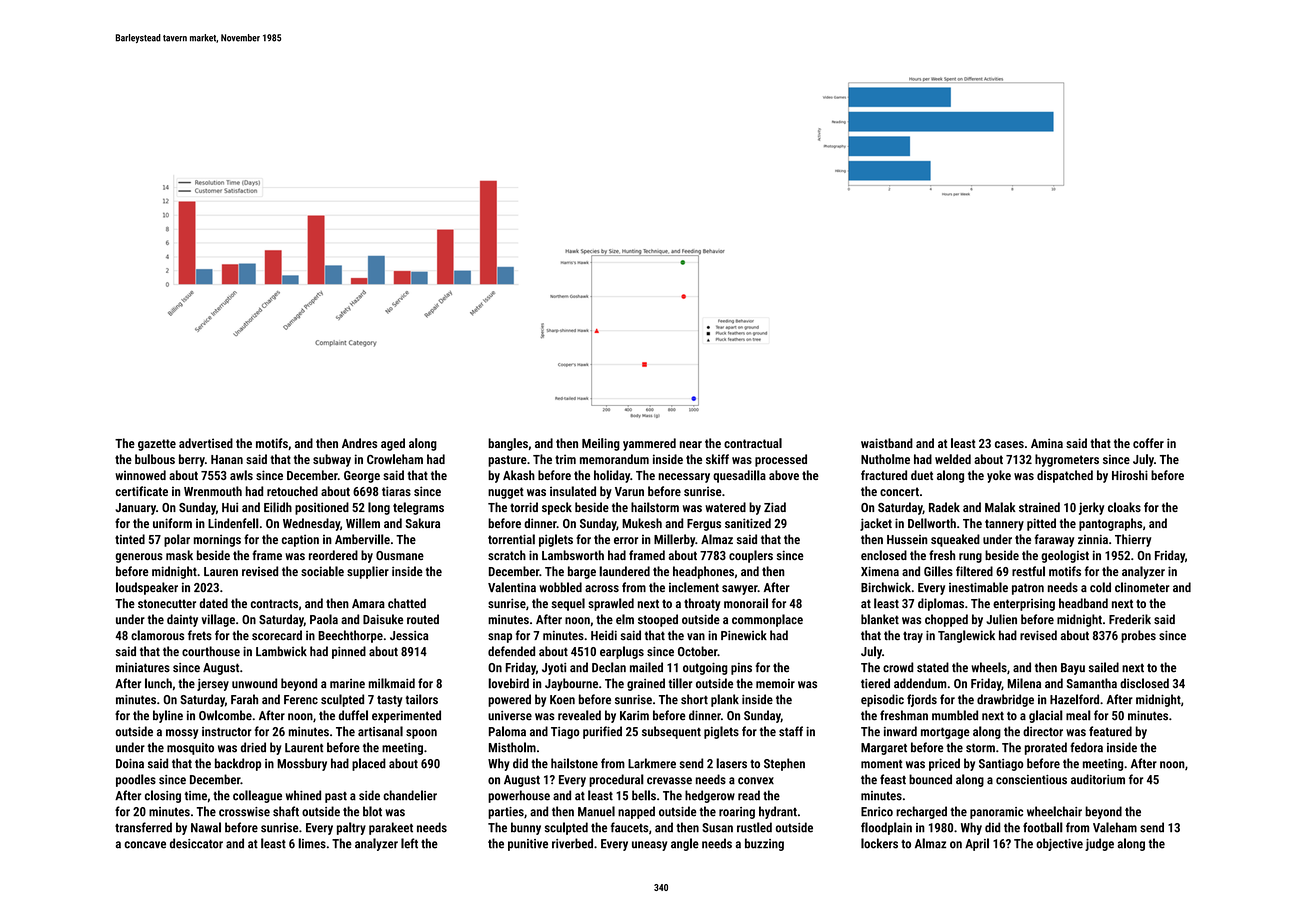 Image resolution: width=1308 pixels, height=924 pixels. Describe the element at coordinates (996, 813) in the screenshot. I see `panoramic` at that location.
